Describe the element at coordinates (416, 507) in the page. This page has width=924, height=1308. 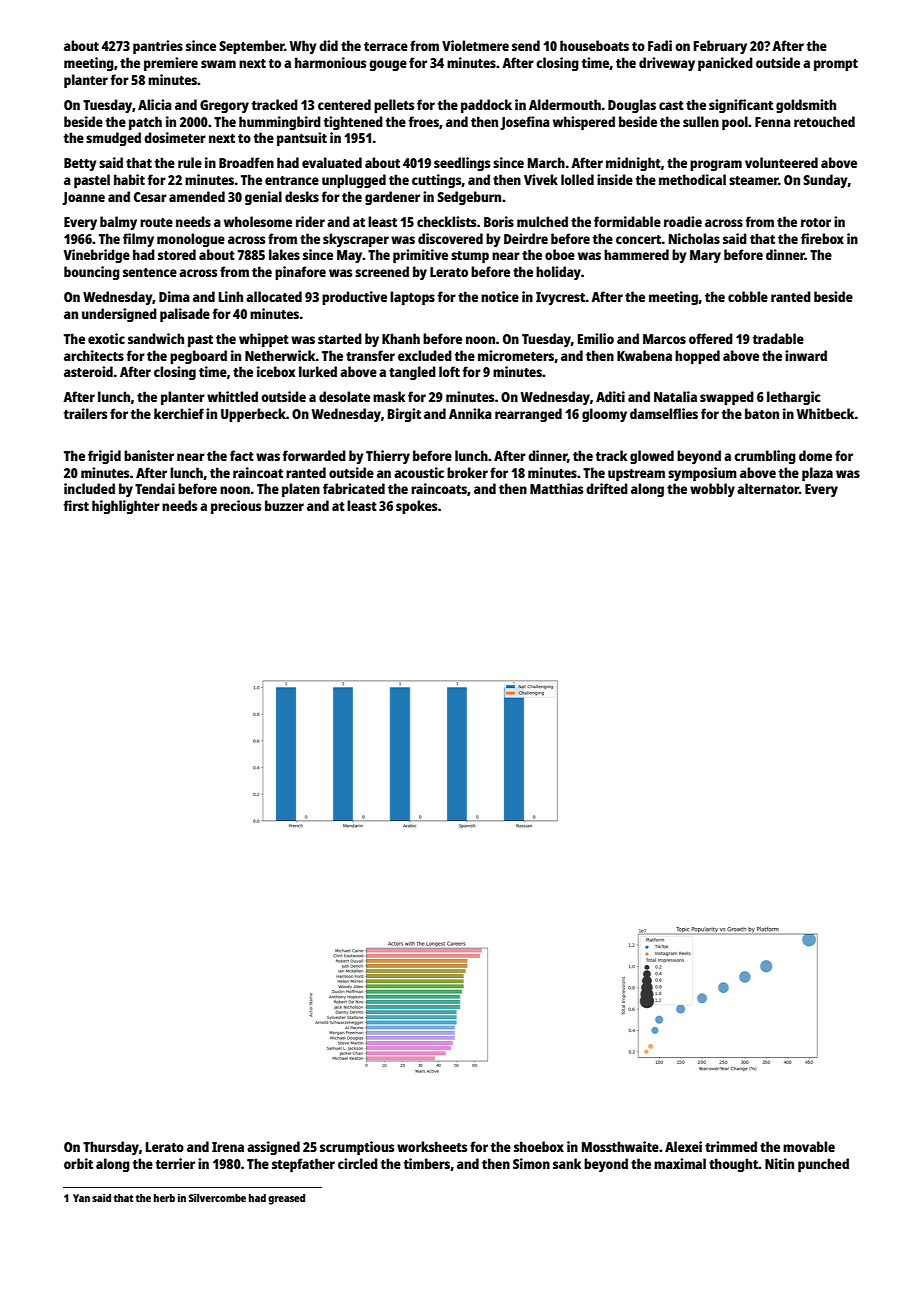
I see `spokes` at that location.
